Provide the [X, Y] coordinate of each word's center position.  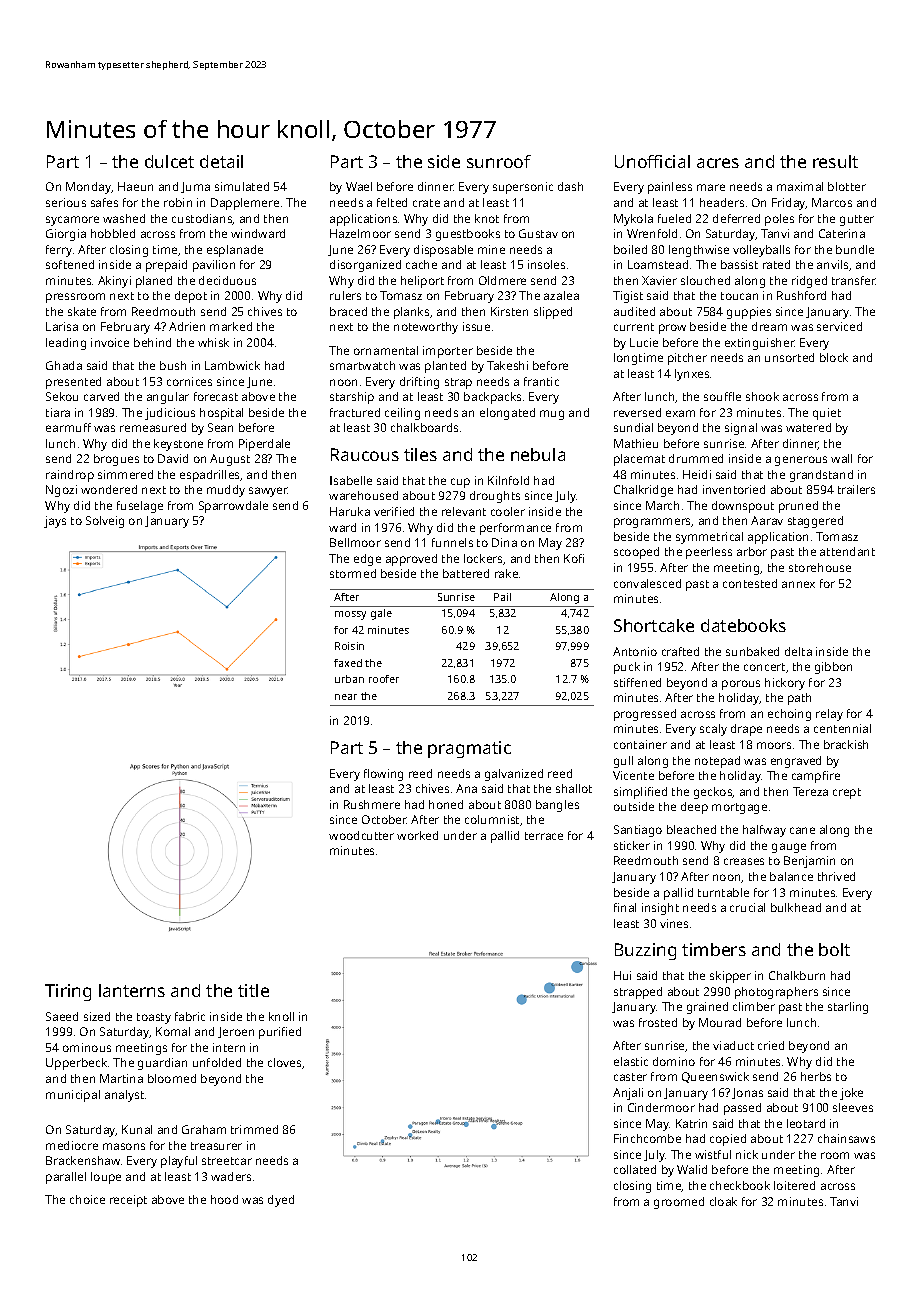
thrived [836, 876]
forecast [216, 396]
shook [762, 396]
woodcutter [361, 835]
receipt [128, 1201]
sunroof [499, 161]
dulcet [169, 161]
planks [411, 313]
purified [280, 1033]
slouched [705, 280]
